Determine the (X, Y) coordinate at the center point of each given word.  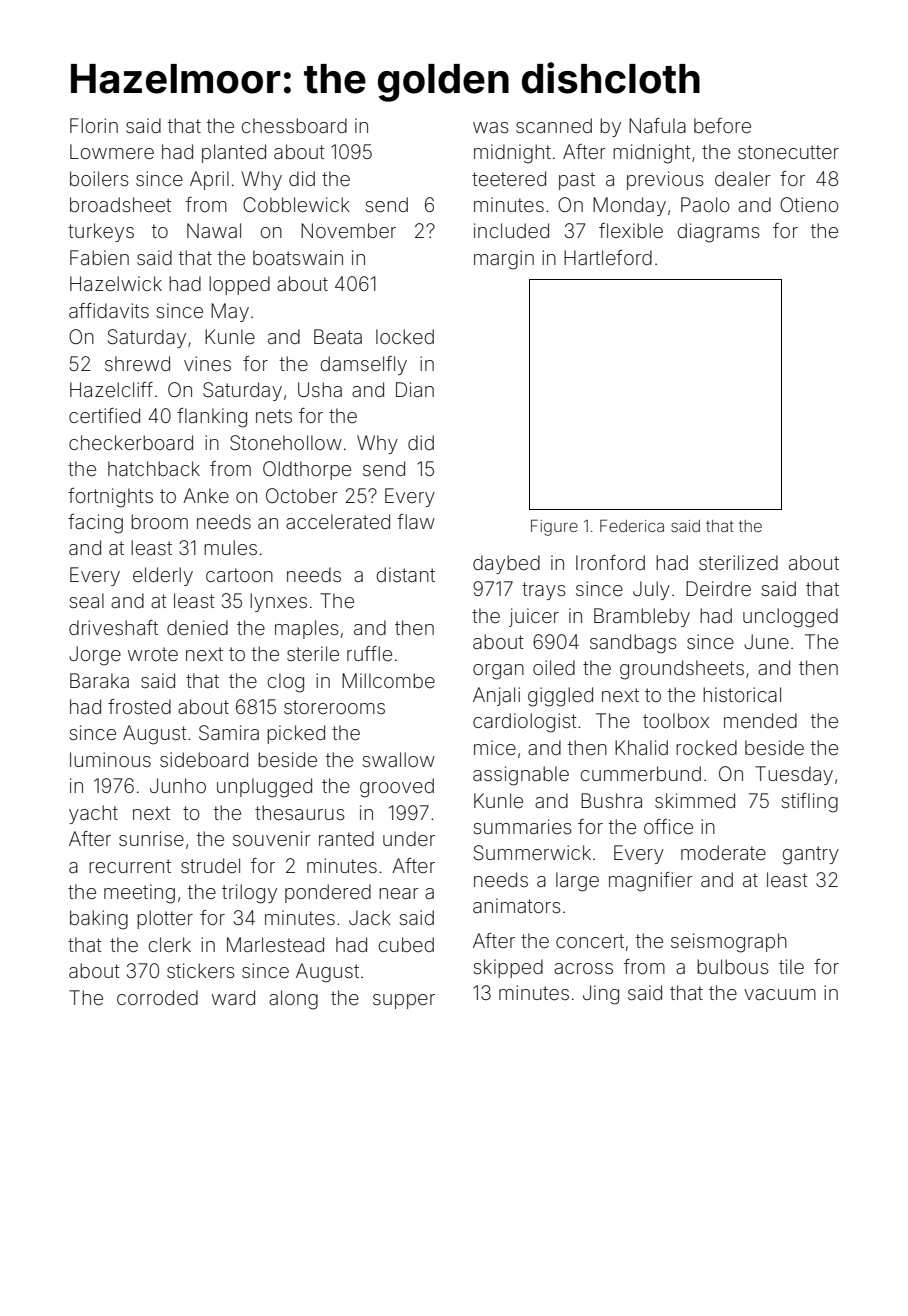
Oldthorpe (307, 470)
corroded (157, 997)
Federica (632, 525)
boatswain (298, 257)
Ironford (610, 562)
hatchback (154, 468)
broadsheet (120, 204)
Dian (415, 389)
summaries (522, 826)
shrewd (137, 363)
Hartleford (608, 257)
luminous (110, 759)
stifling (809, 803)
